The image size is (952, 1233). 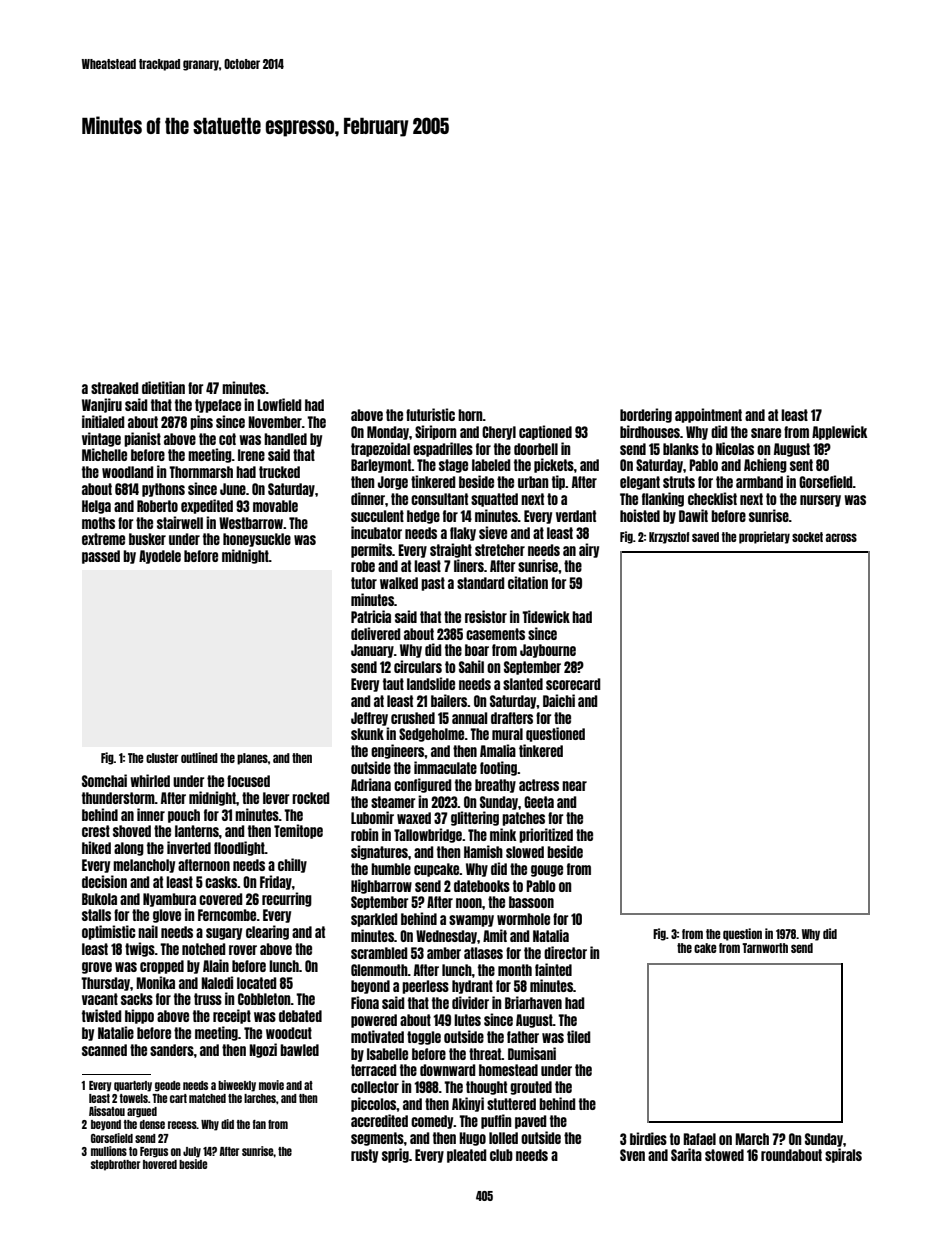 What do you see at coordinates (364, 1156) in the screenshot?
I see `rusty` at bounding box center [364, 1156].
